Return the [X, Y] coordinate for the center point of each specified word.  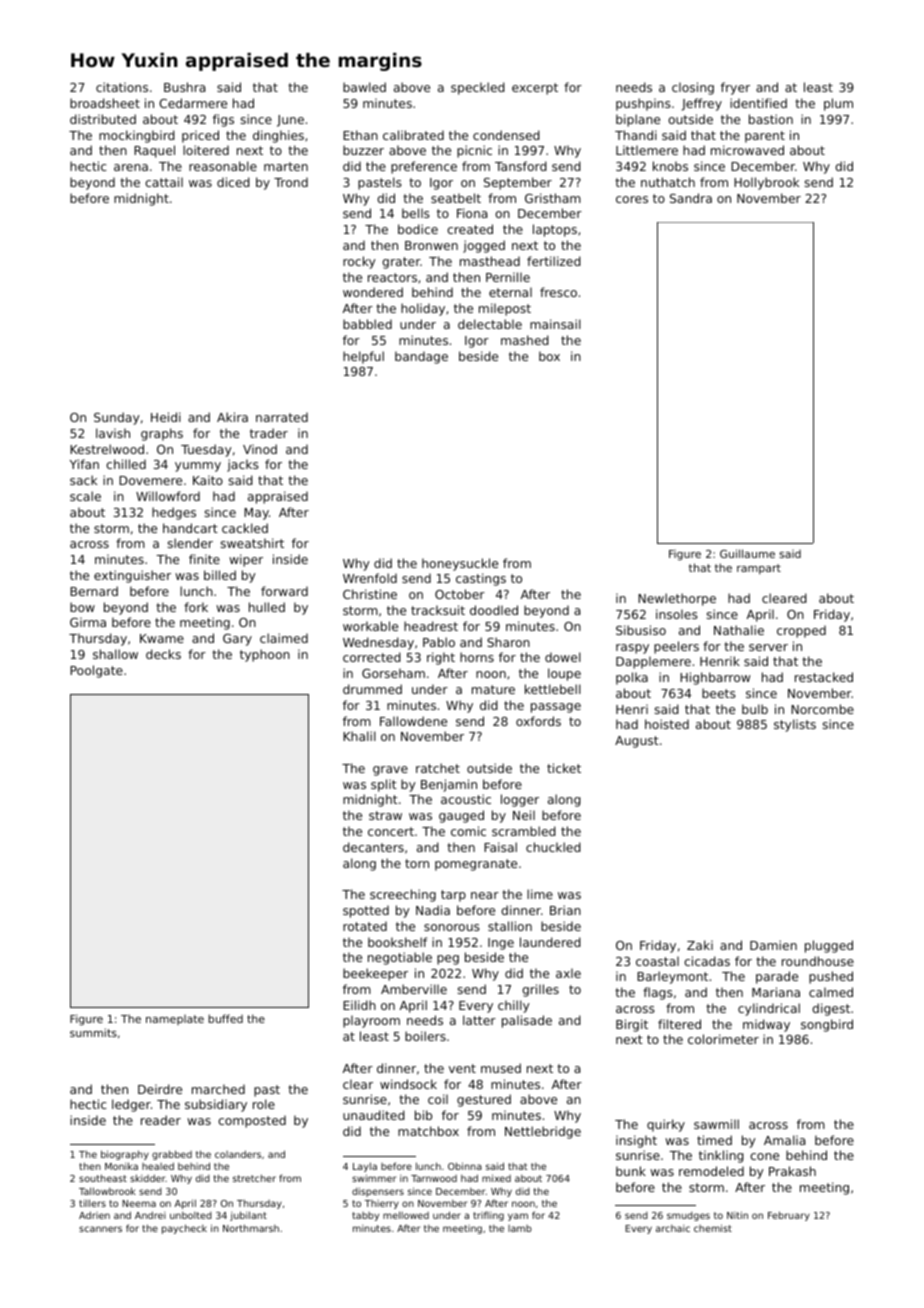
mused [501, 1068]
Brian [565, 910]
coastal [657, 961]
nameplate [175, 1020]
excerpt [535, 89]
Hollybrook [766, 183]
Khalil [359, 736]
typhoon [265, 655]
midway [766, 1025]
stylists [795, 725]
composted [252, 1121]
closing [693, 88]
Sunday [117, 418]
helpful [363, 357]
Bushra [184, 87]
